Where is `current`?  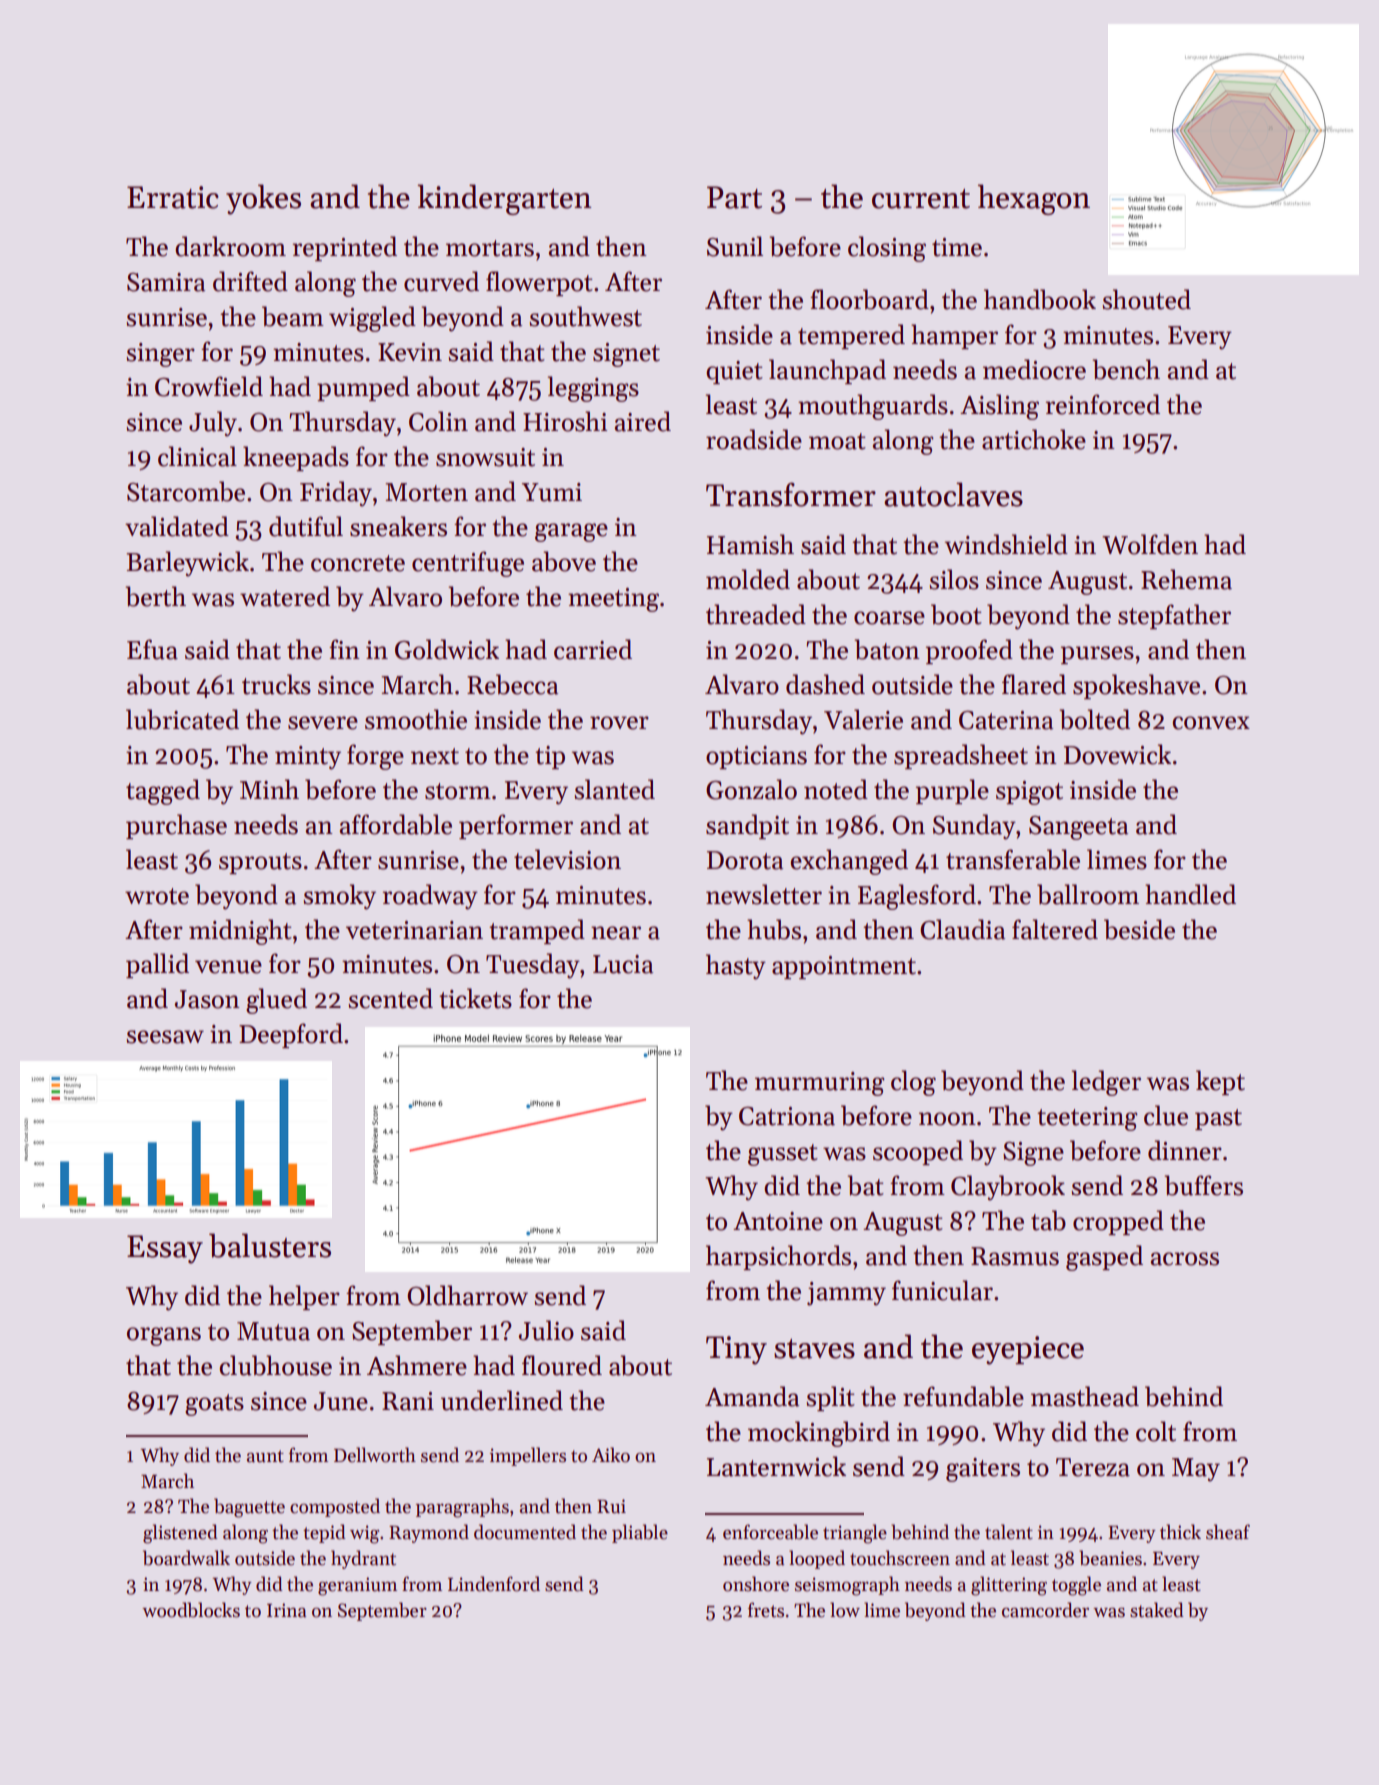
current is located at coordinates (921, 199).
